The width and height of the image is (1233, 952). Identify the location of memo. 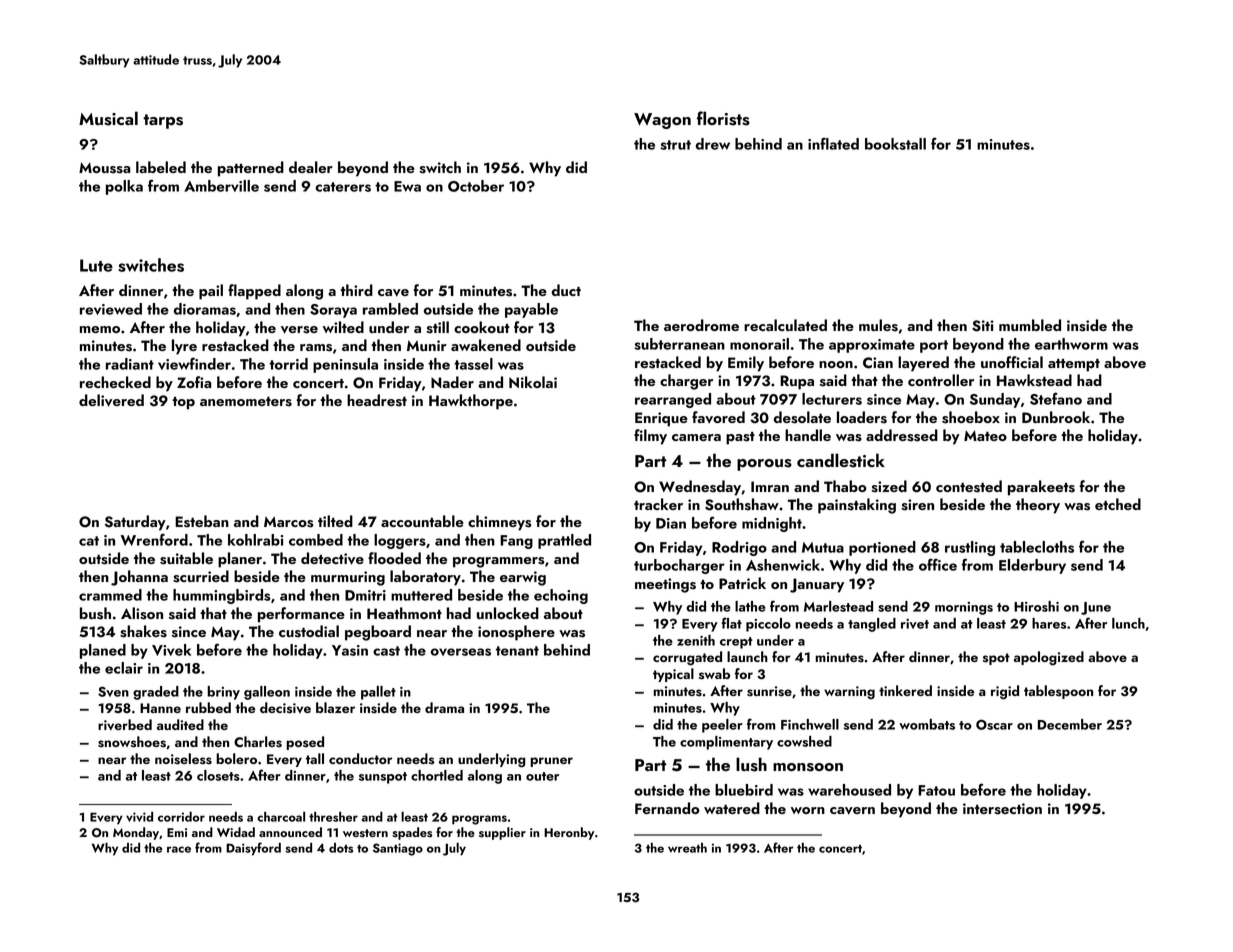
(100, 329).
